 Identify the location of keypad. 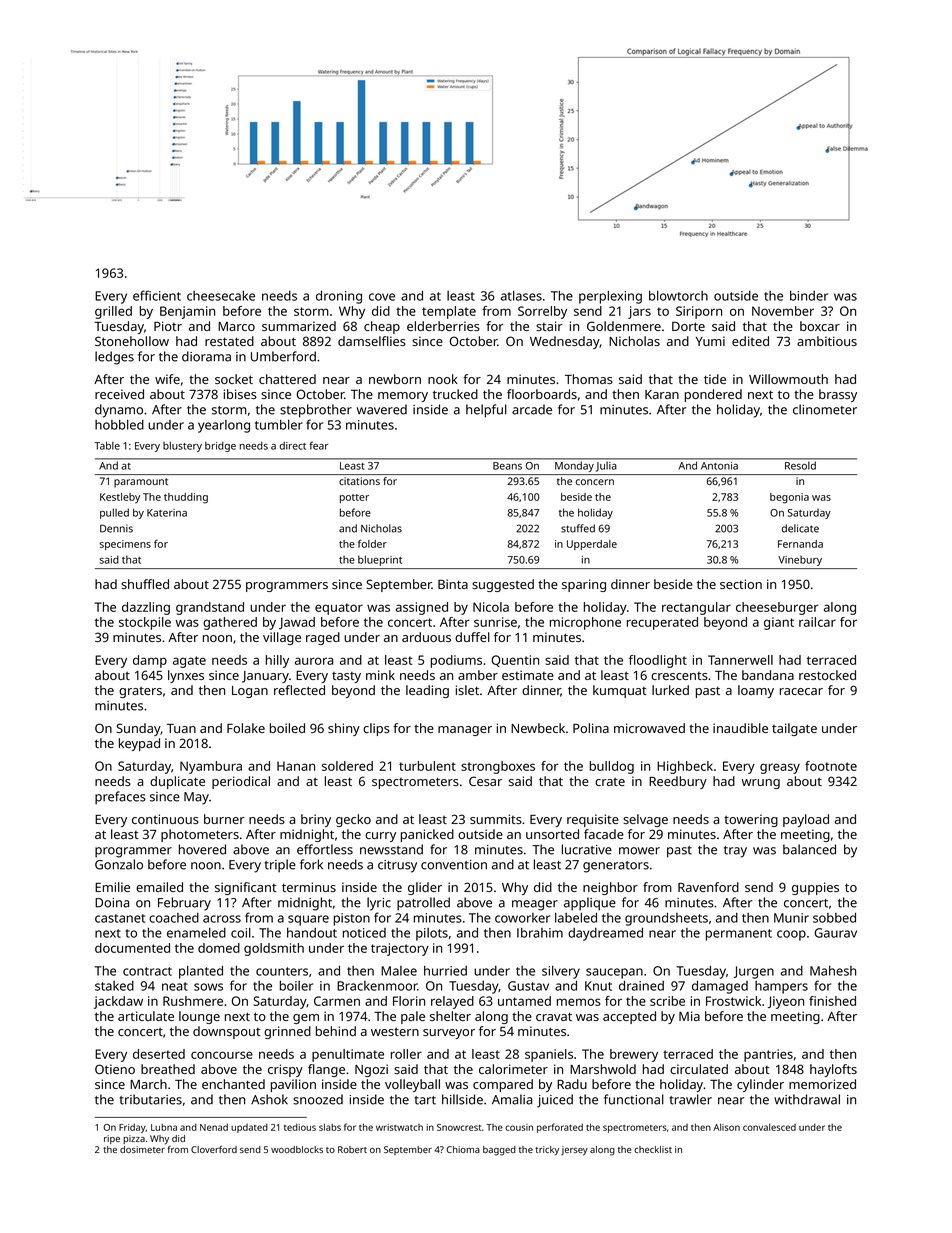
(139, 744).
